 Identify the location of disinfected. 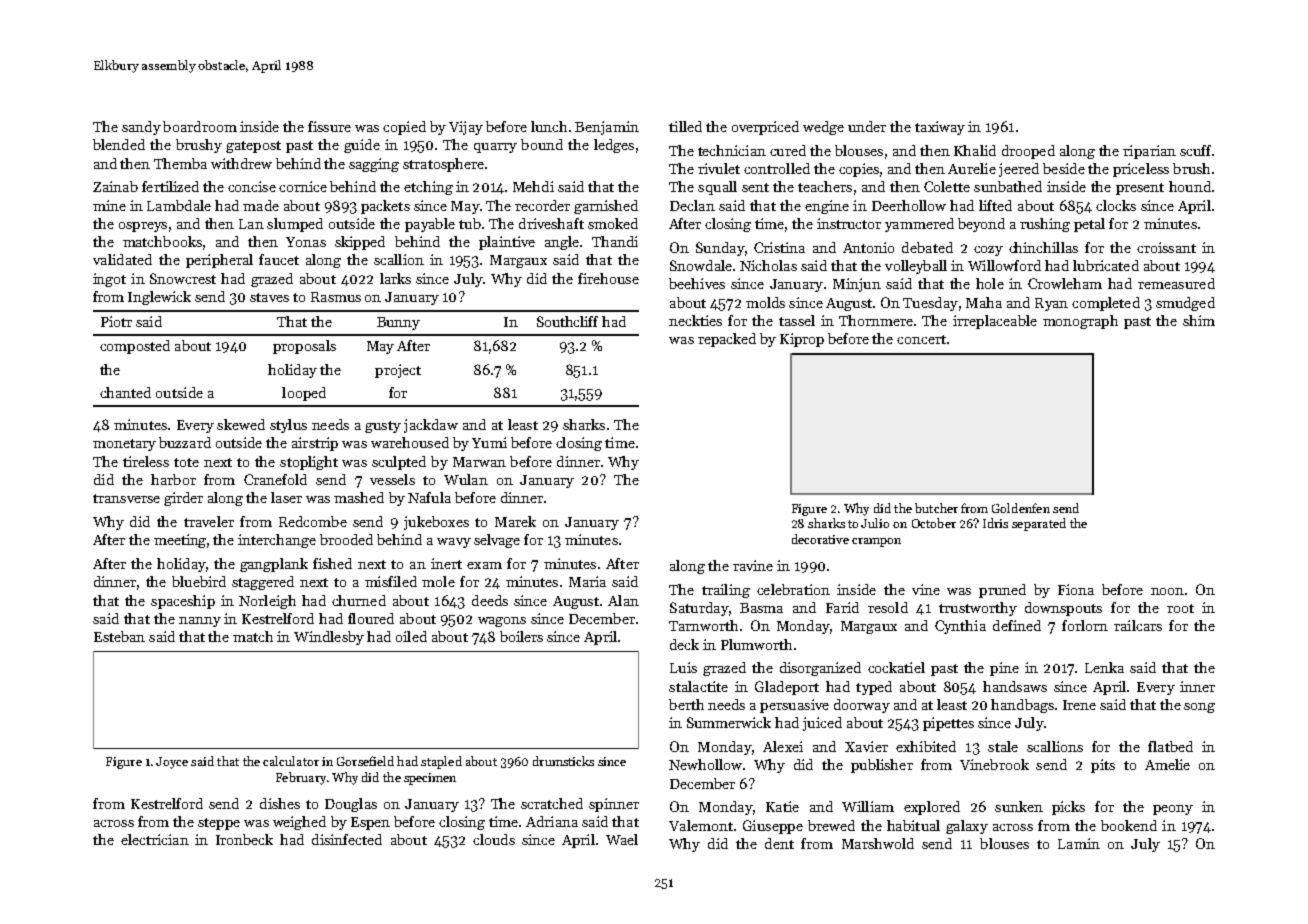
(347, 839).
